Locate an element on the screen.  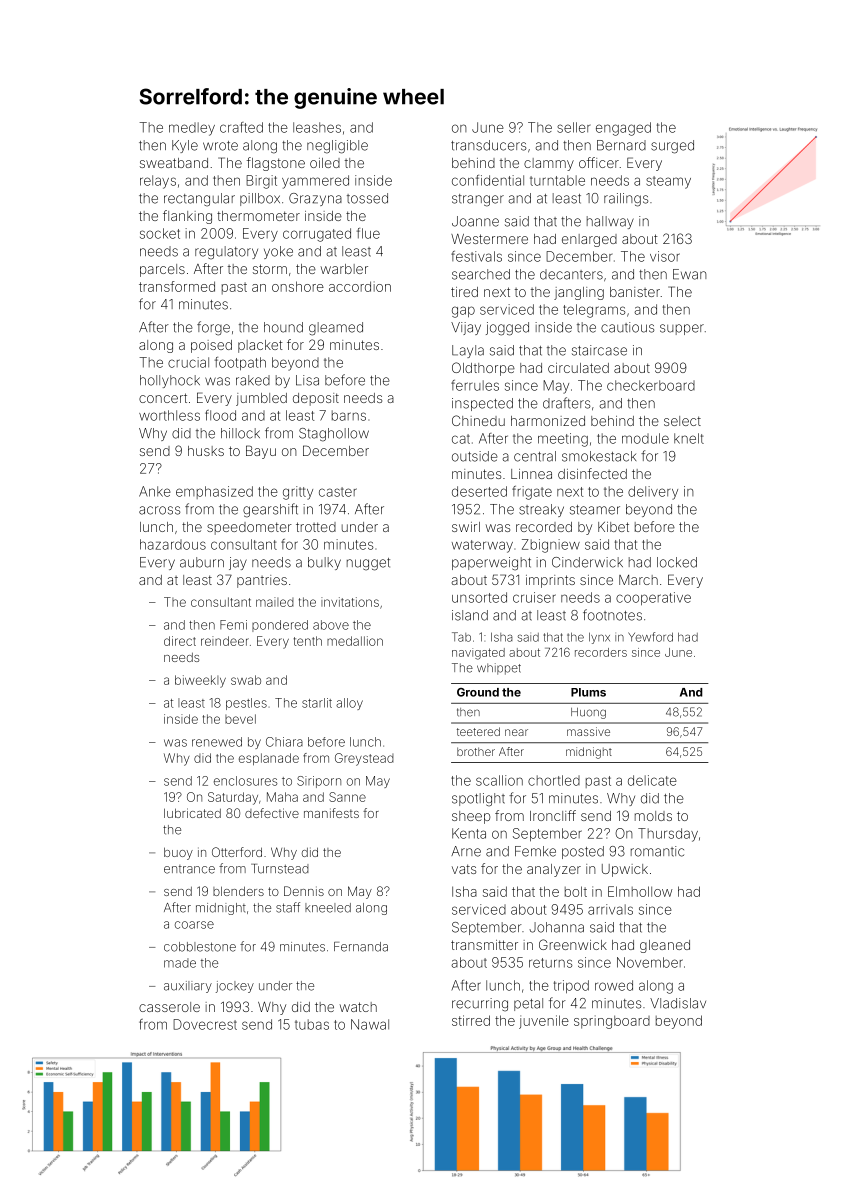
medley is located at coordinates (192, 129).
